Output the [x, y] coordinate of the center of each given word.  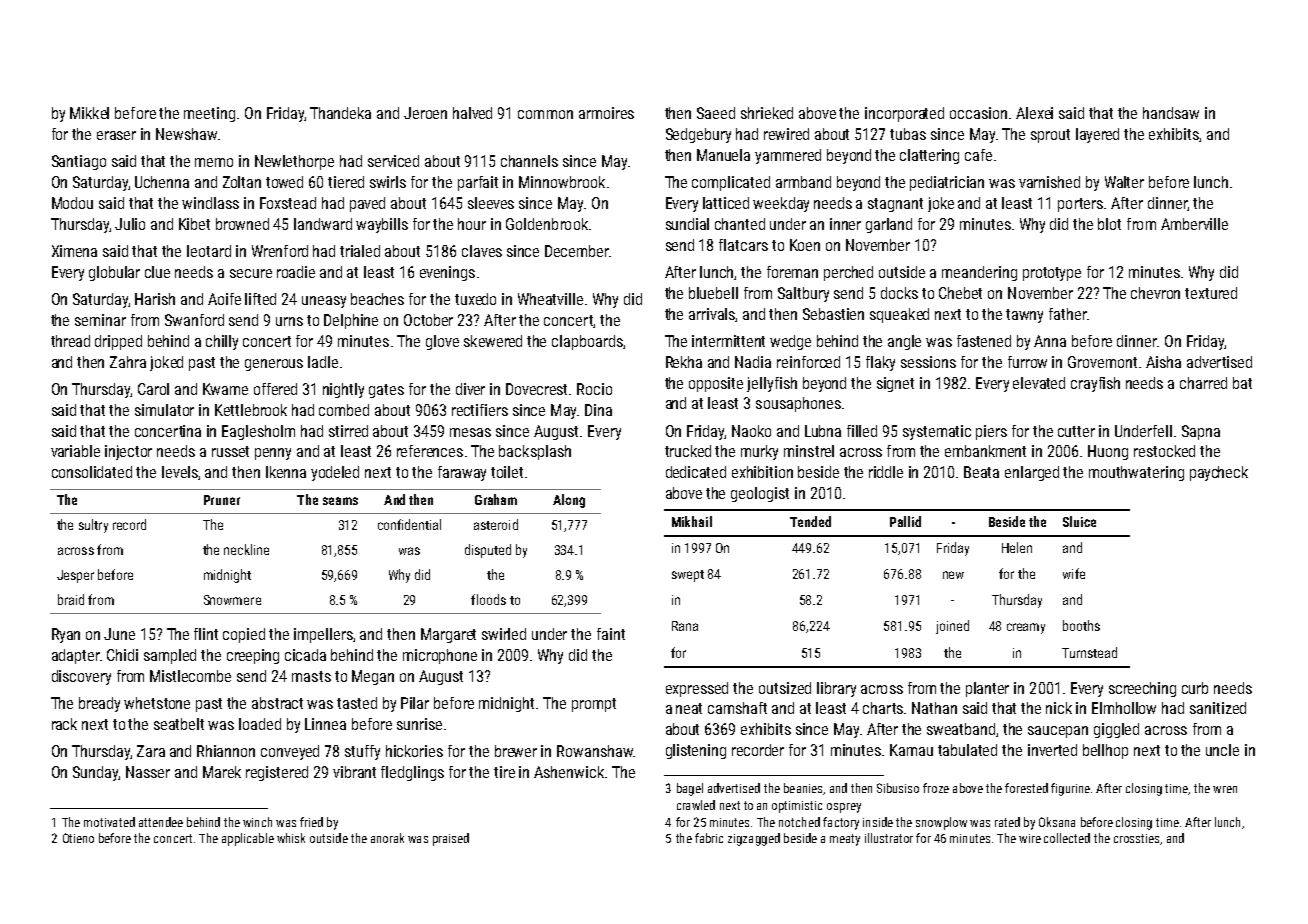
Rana [685, 626]
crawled [696, 805]
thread [70, 341]
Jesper [75, 576]
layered [1097, 135]
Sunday [95, 773]
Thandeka [340, 113]
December [577, 251]
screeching [1142, 689]
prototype [1052, 274]
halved [472, 113]
